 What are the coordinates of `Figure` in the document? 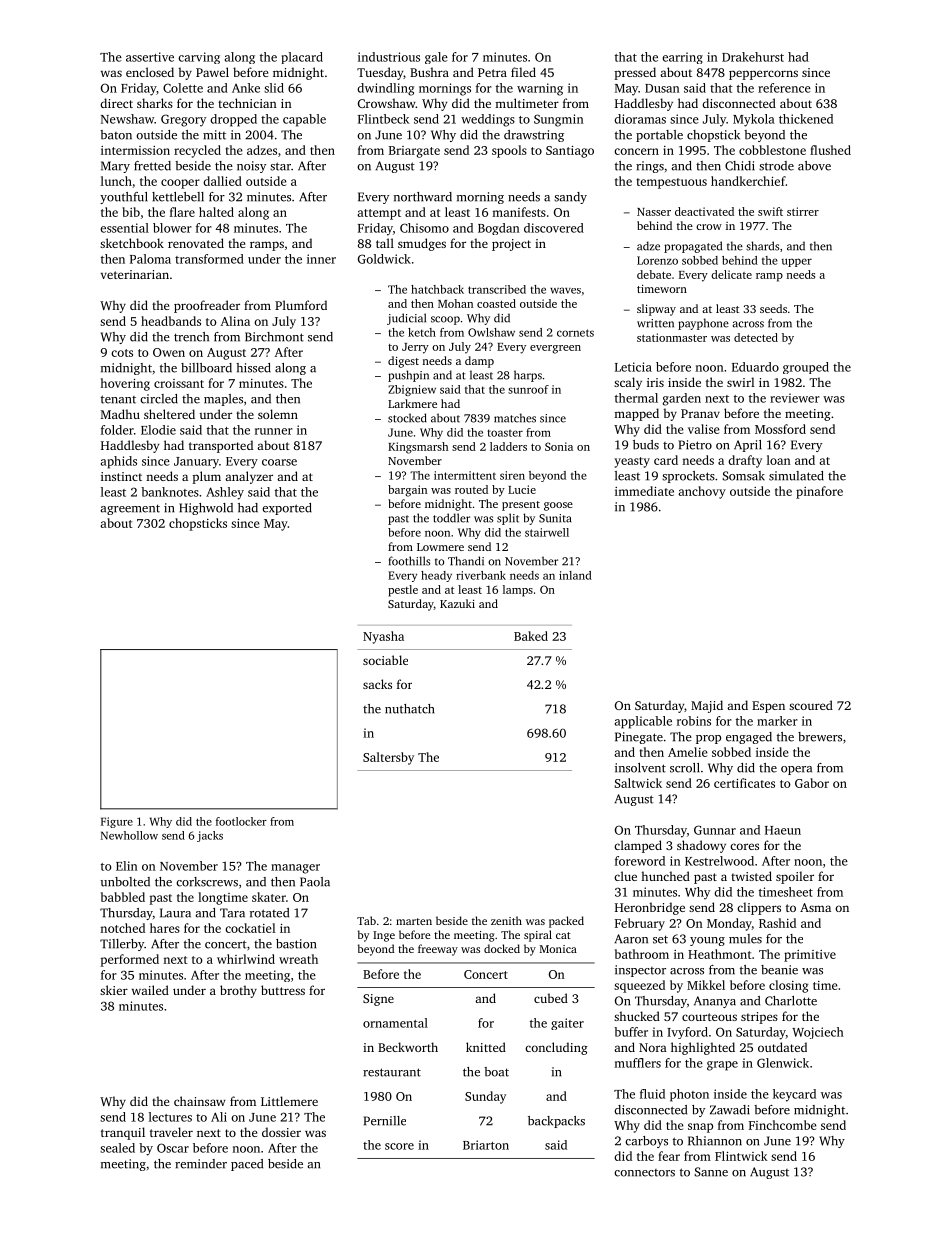 It's located at (117, 822).
